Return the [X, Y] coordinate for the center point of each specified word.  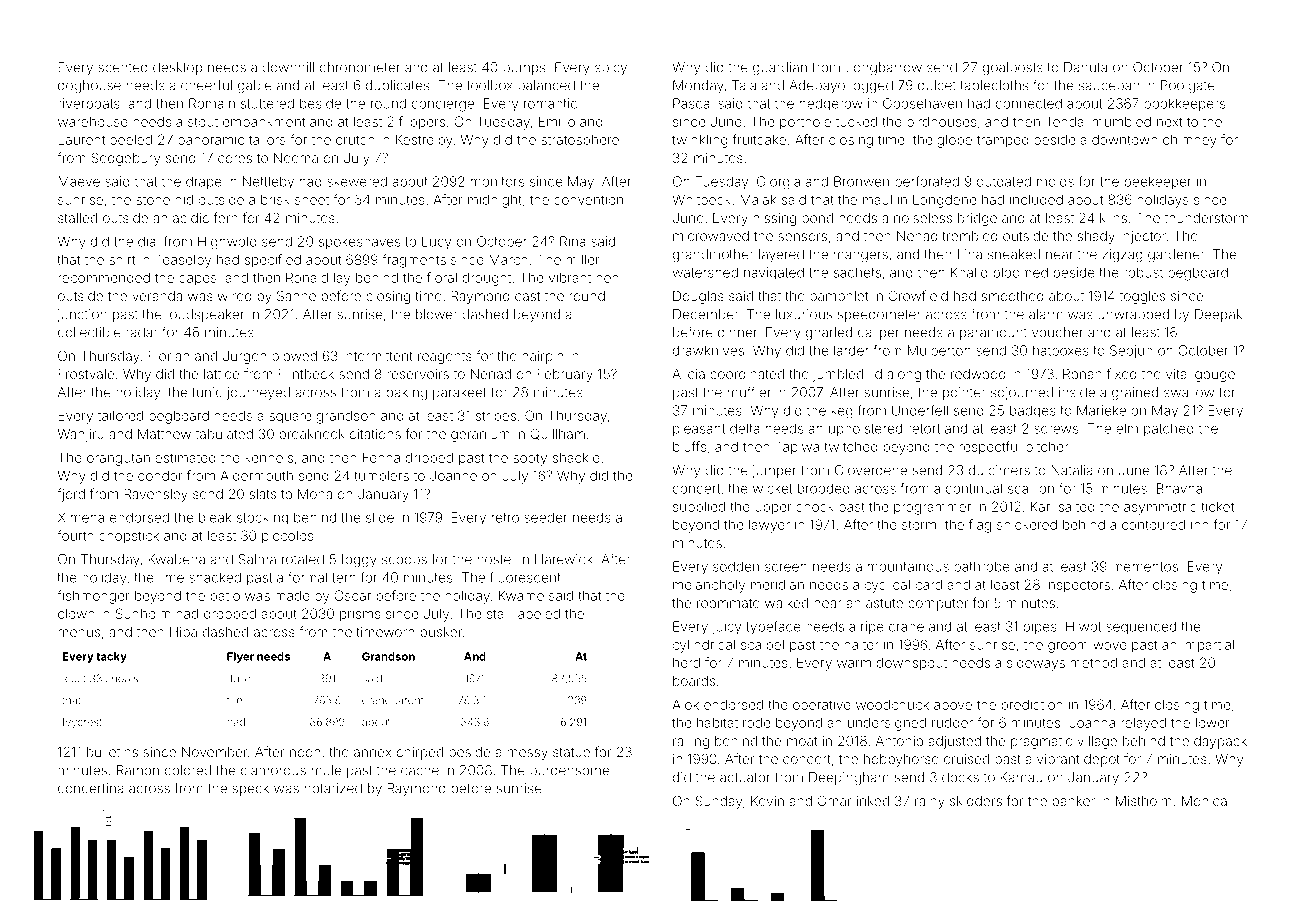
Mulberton [939, 350]
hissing [774, 219]
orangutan [118, 459]
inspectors [1078, 586]
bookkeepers [1184, 104]
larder [851, 350]
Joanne [453, 475]
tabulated [224, 434]
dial [148, 241]
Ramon [138, 770]
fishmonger [93, 597]
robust [1143, 272]
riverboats [89, 103]
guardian [780, 68]
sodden [736, 566]
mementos [1145, 567]
